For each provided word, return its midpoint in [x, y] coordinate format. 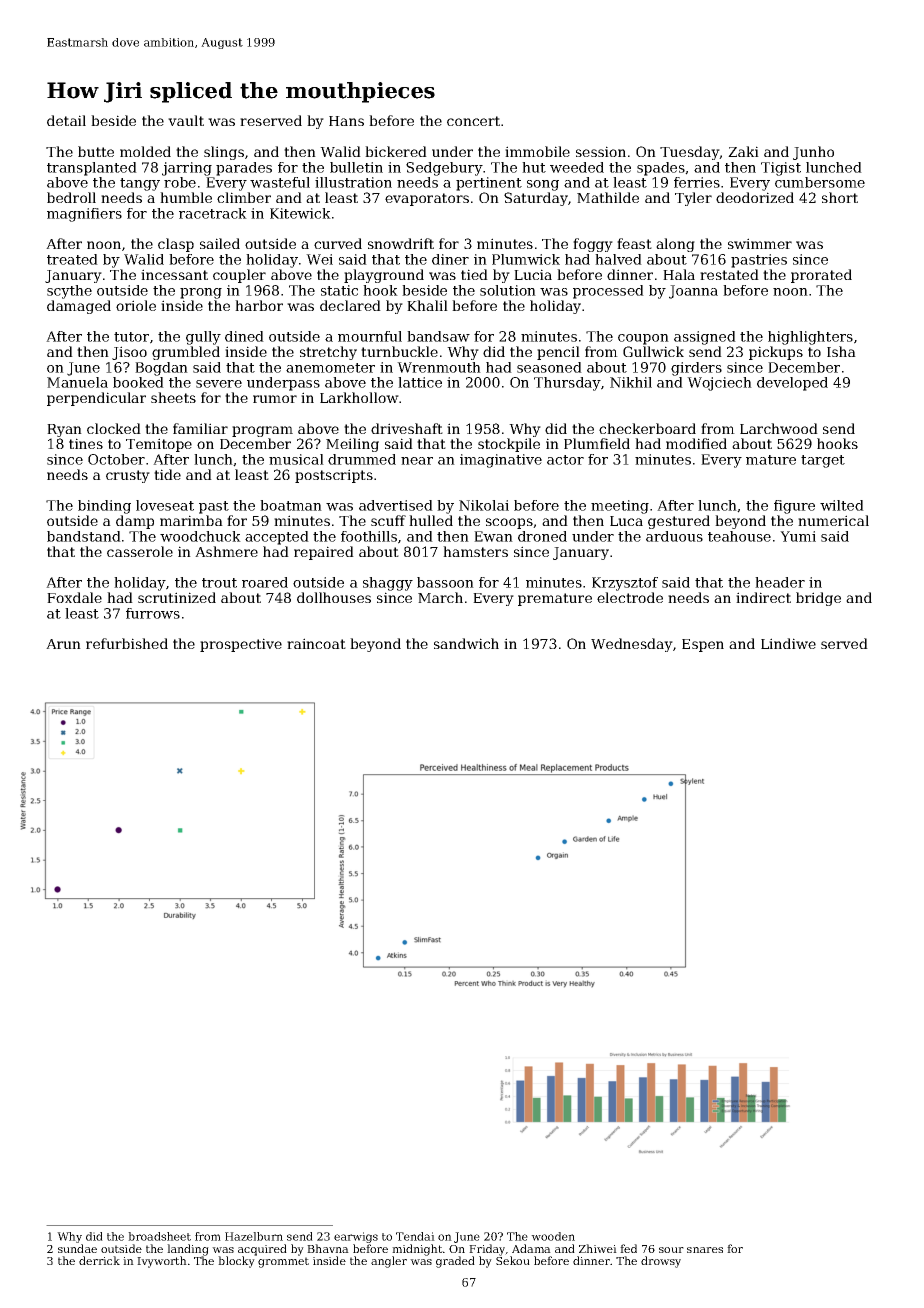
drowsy [661, 1262]
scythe [69, 292]
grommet [283, 1262]
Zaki [743, 151]
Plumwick [526, 259]
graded [455, 1262]
